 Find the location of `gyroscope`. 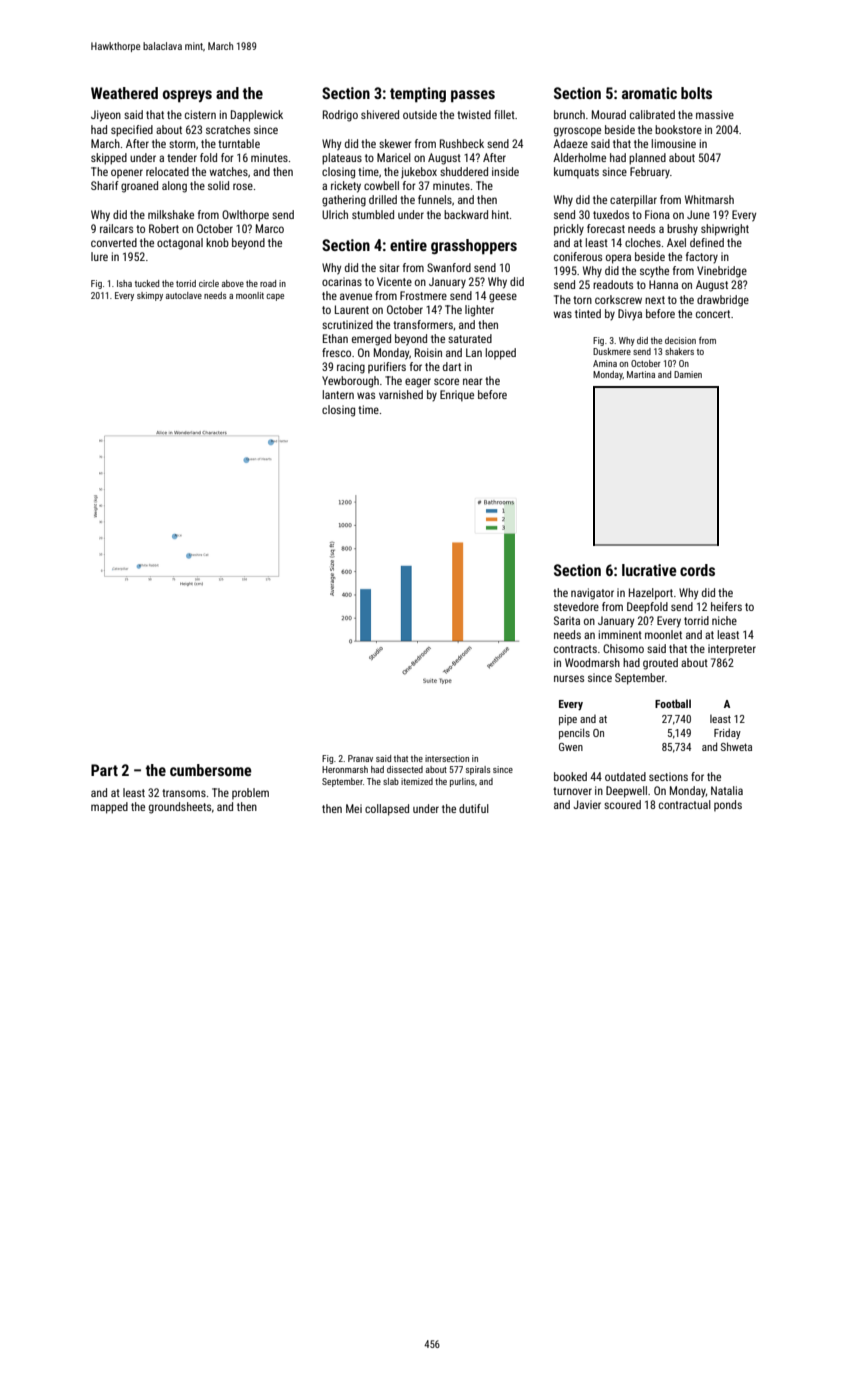

gyroscope is located at coordinates (577, 132).
